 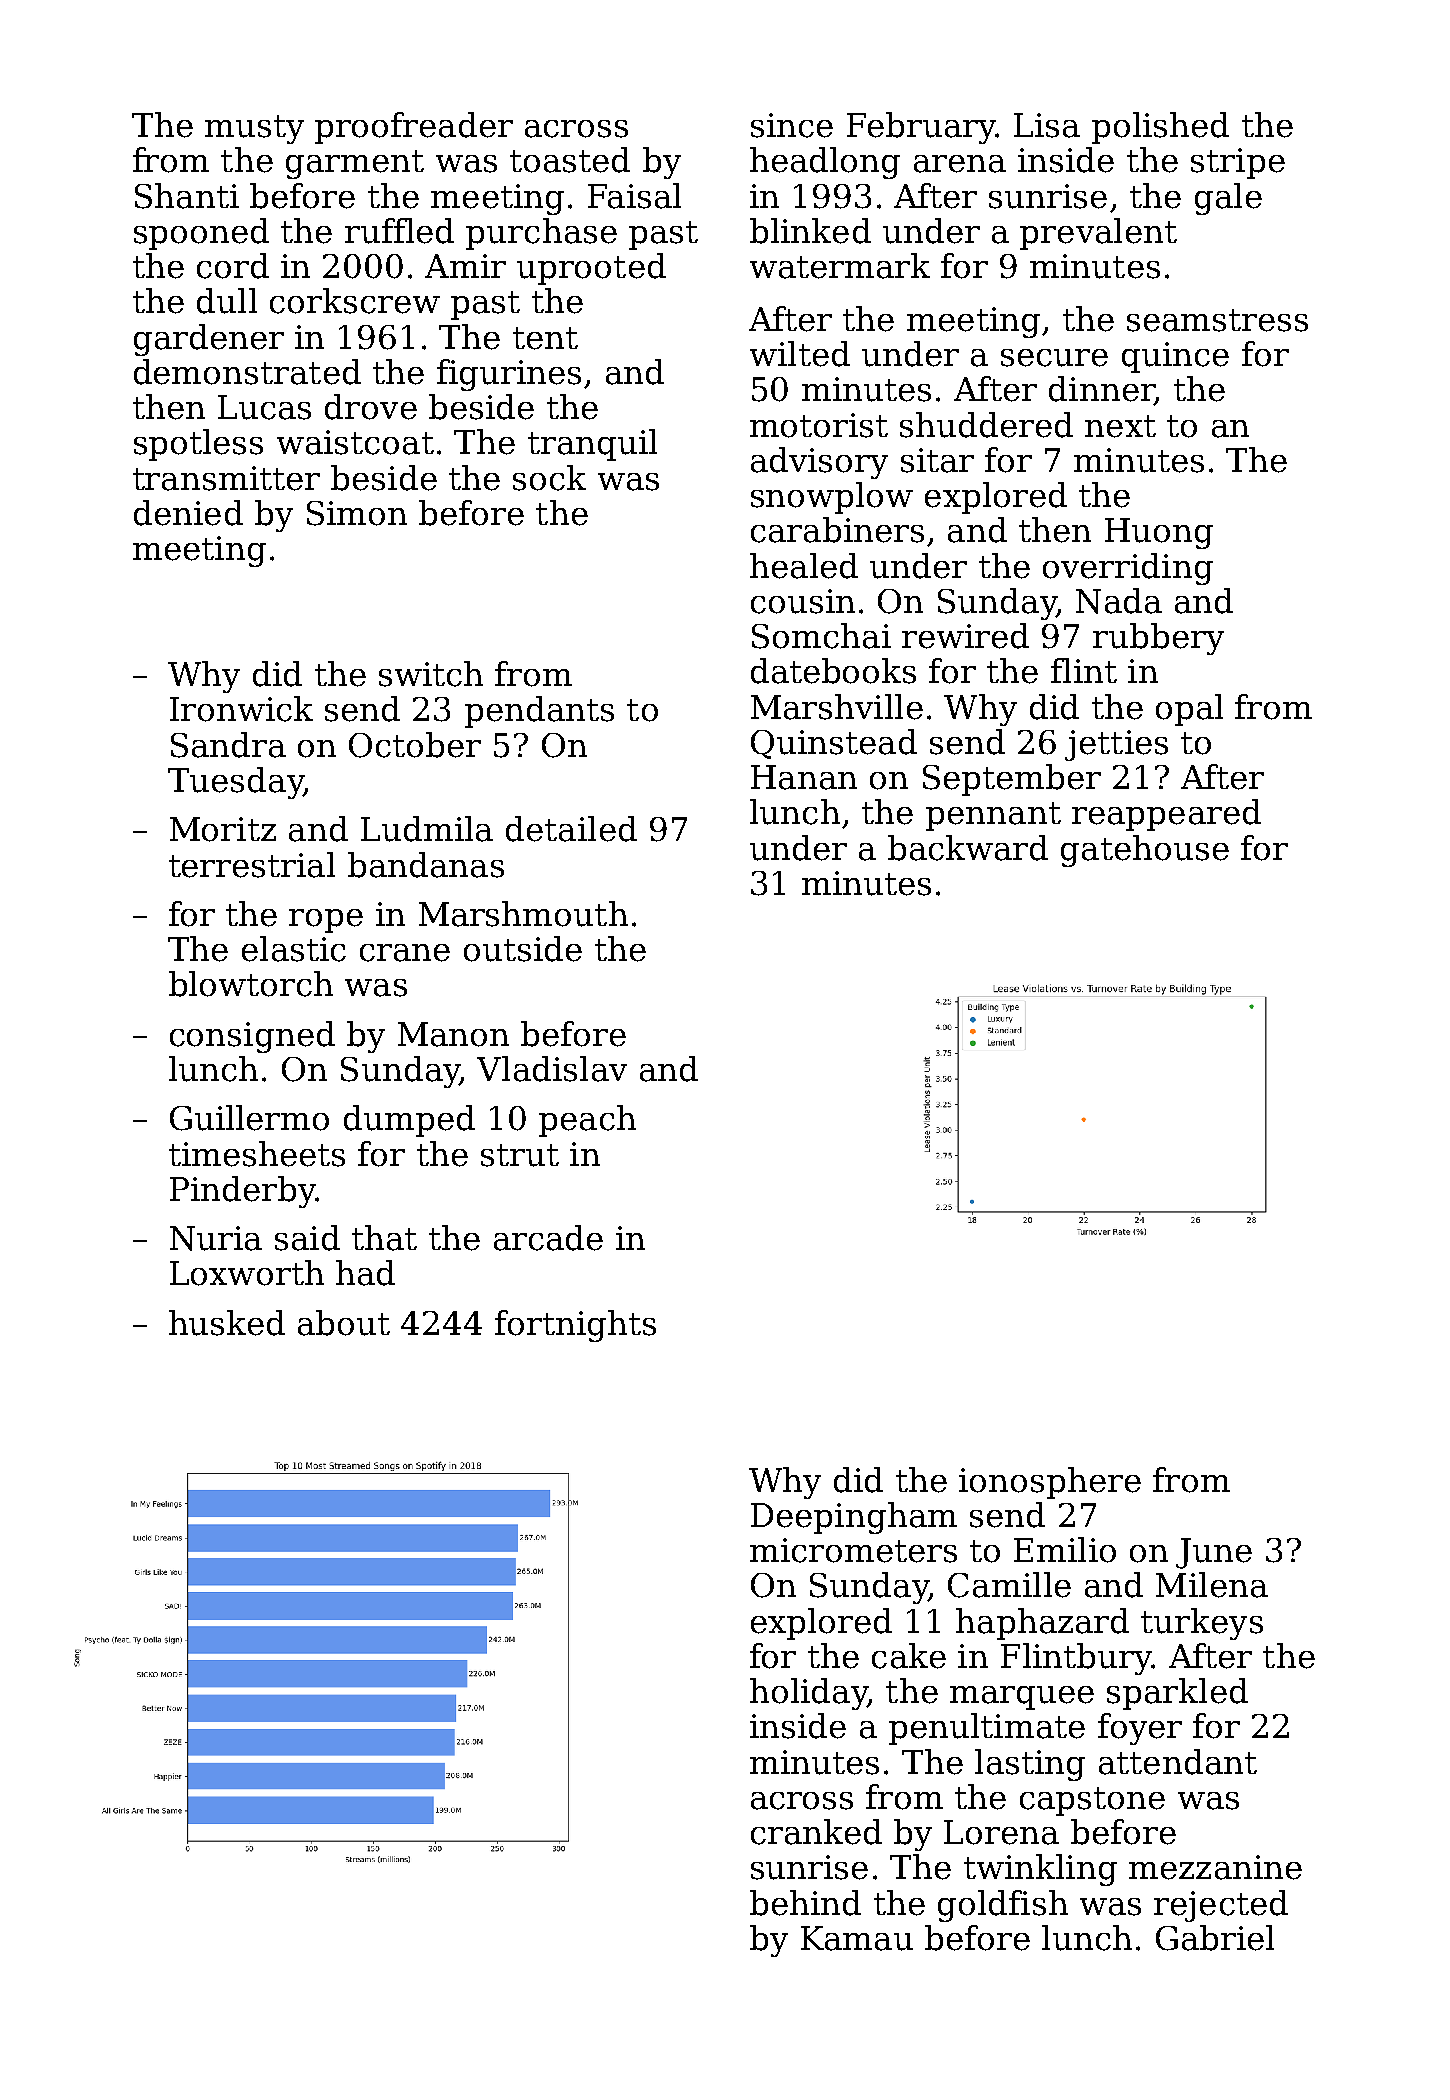 What do you see at coordinates (1175, 357) in the page?
I see `quince` at bounding box center [1175, 357].
